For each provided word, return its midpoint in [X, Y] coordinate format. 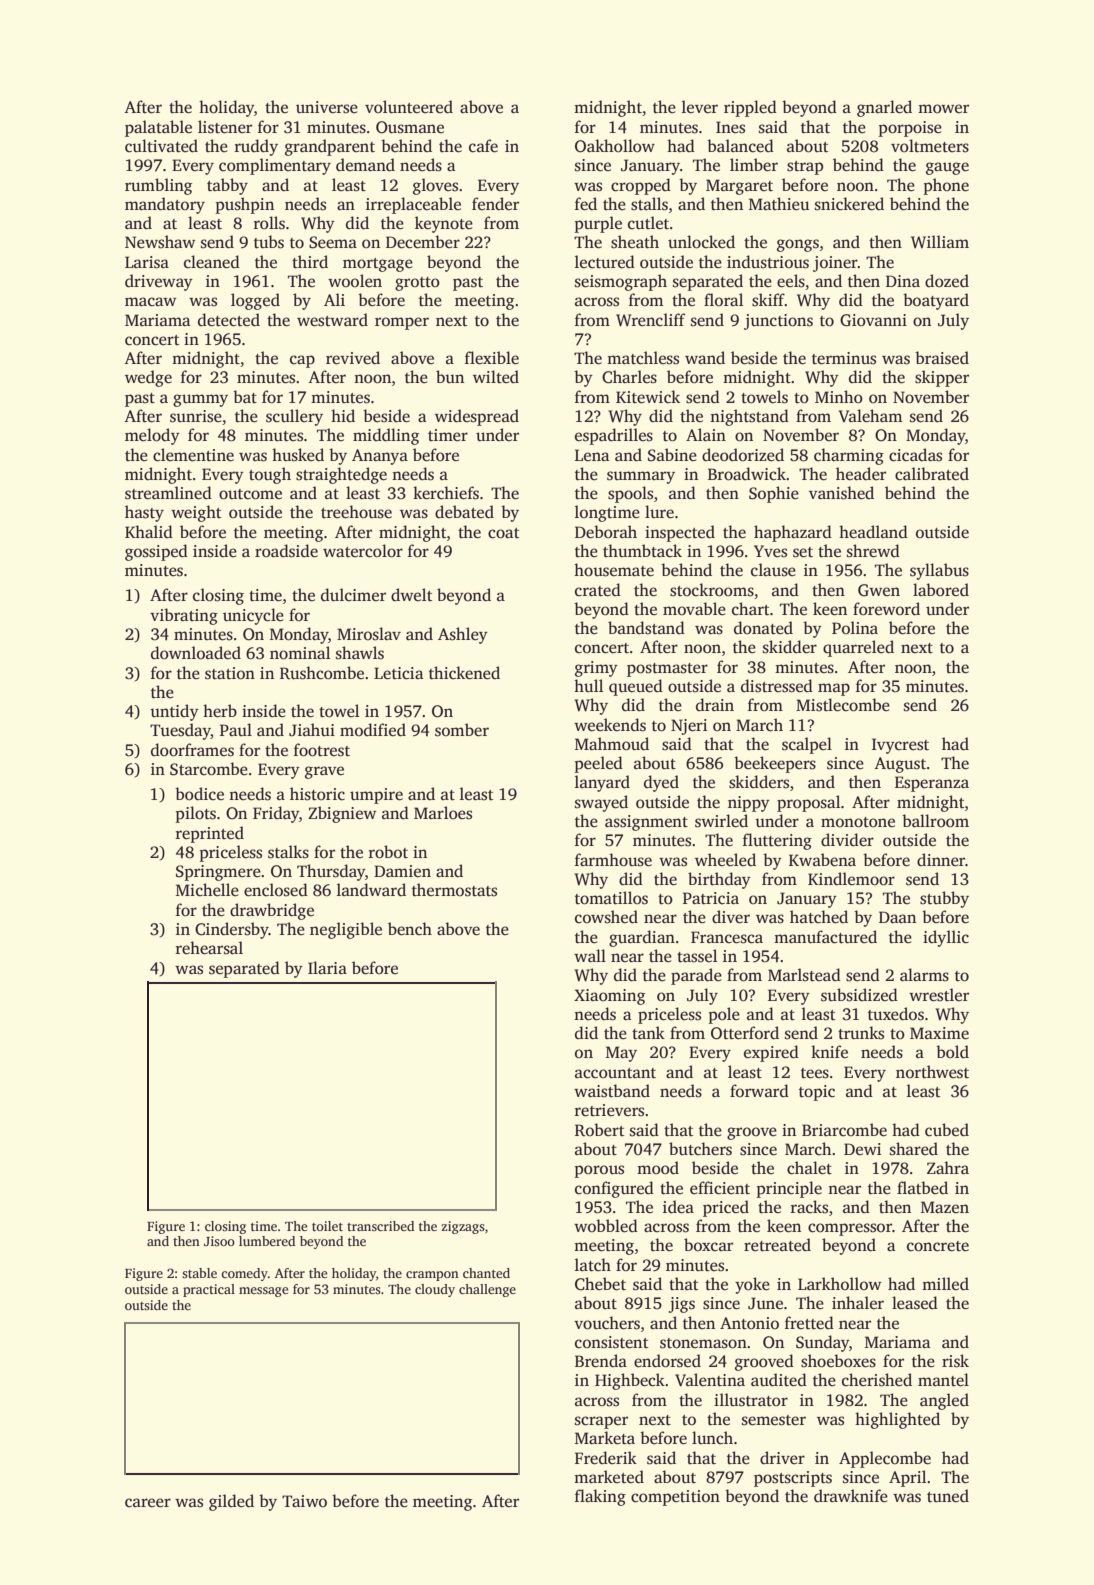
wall [590, 955]
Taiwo [304, 1501]
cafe [483, 146]
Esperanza [932, 784]
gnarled [884, 108]
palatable [158, 128]
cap [302, 361]
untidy [174, 712]
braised [942, 358]
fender [495, 203]
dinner [941, 859]
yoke [752, 1285]
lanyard [602, 783]
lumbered [267, 1241]
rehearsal [209, 948]
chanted [486, 1273]
